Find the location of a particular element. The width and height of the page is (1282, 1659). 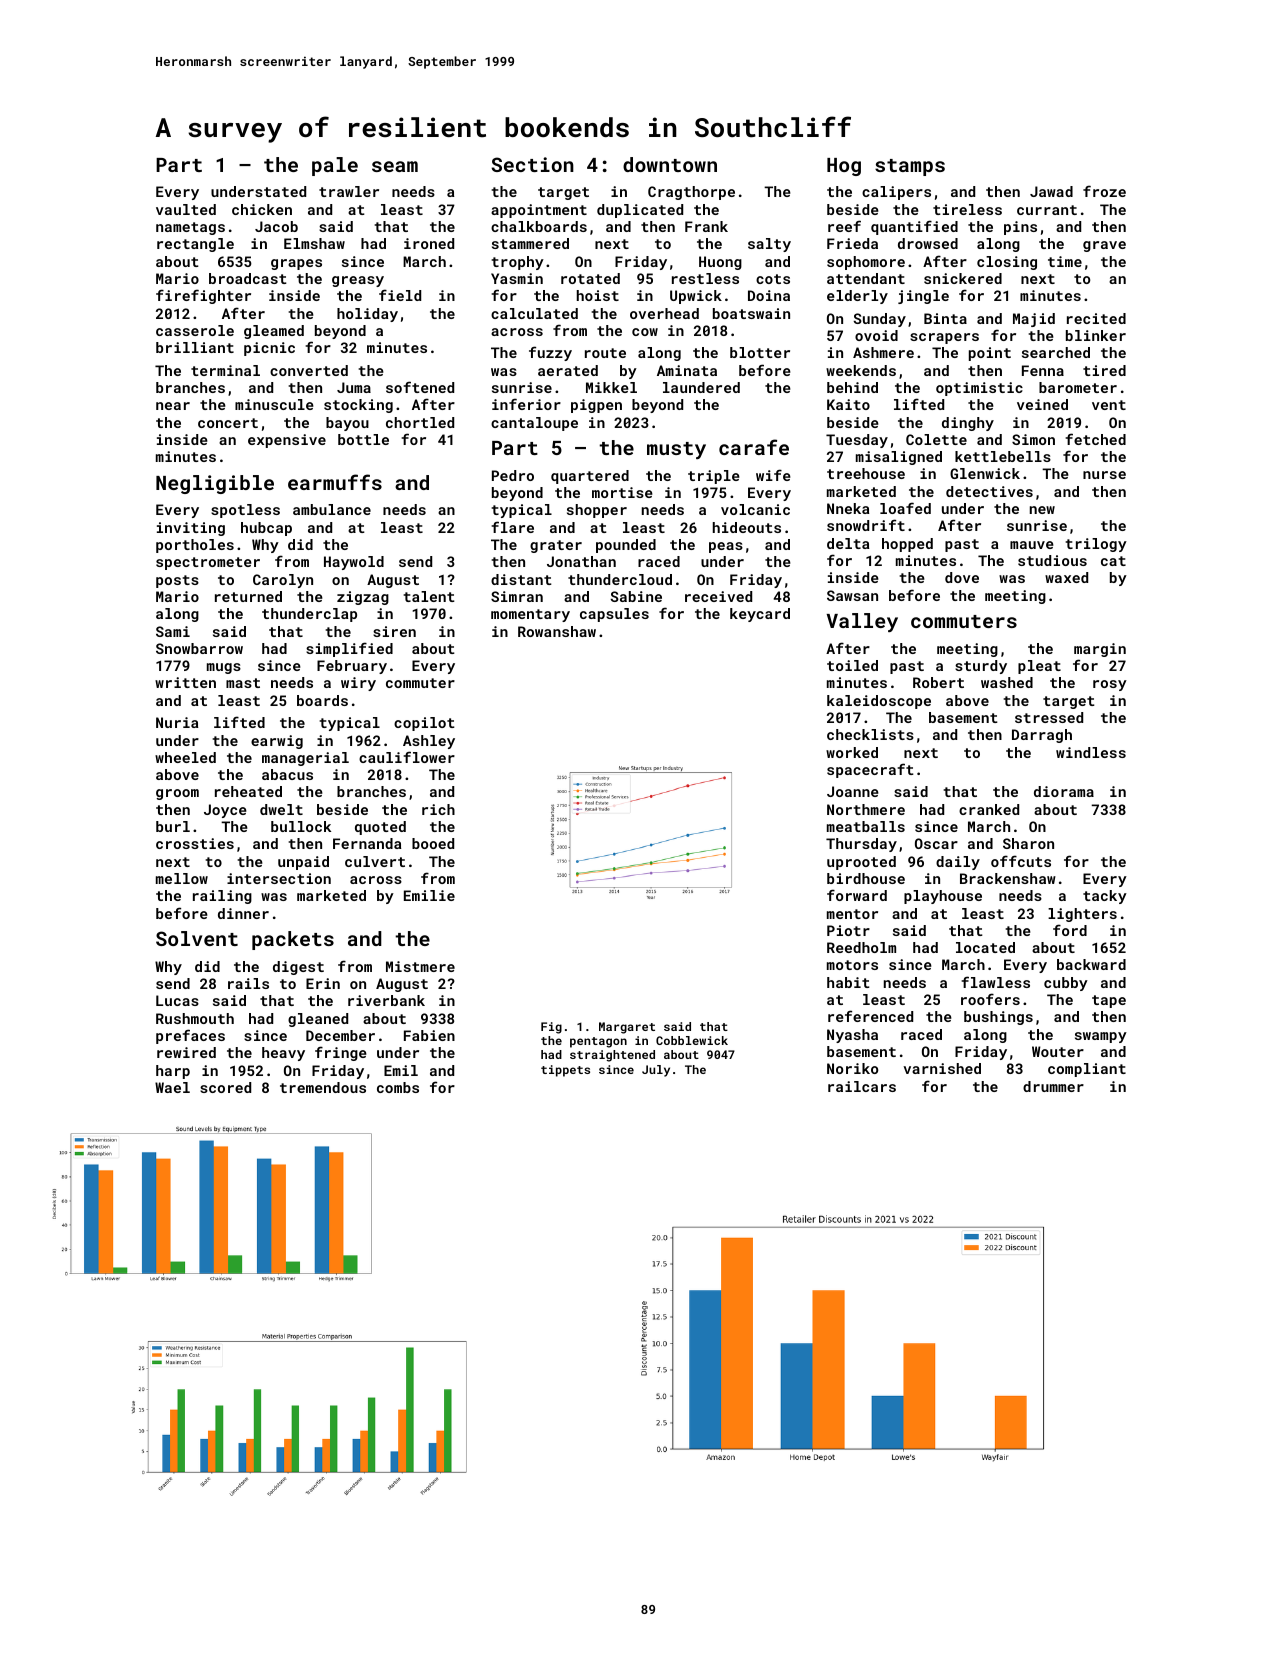

straightened is located at coordinates (612, 1056).
